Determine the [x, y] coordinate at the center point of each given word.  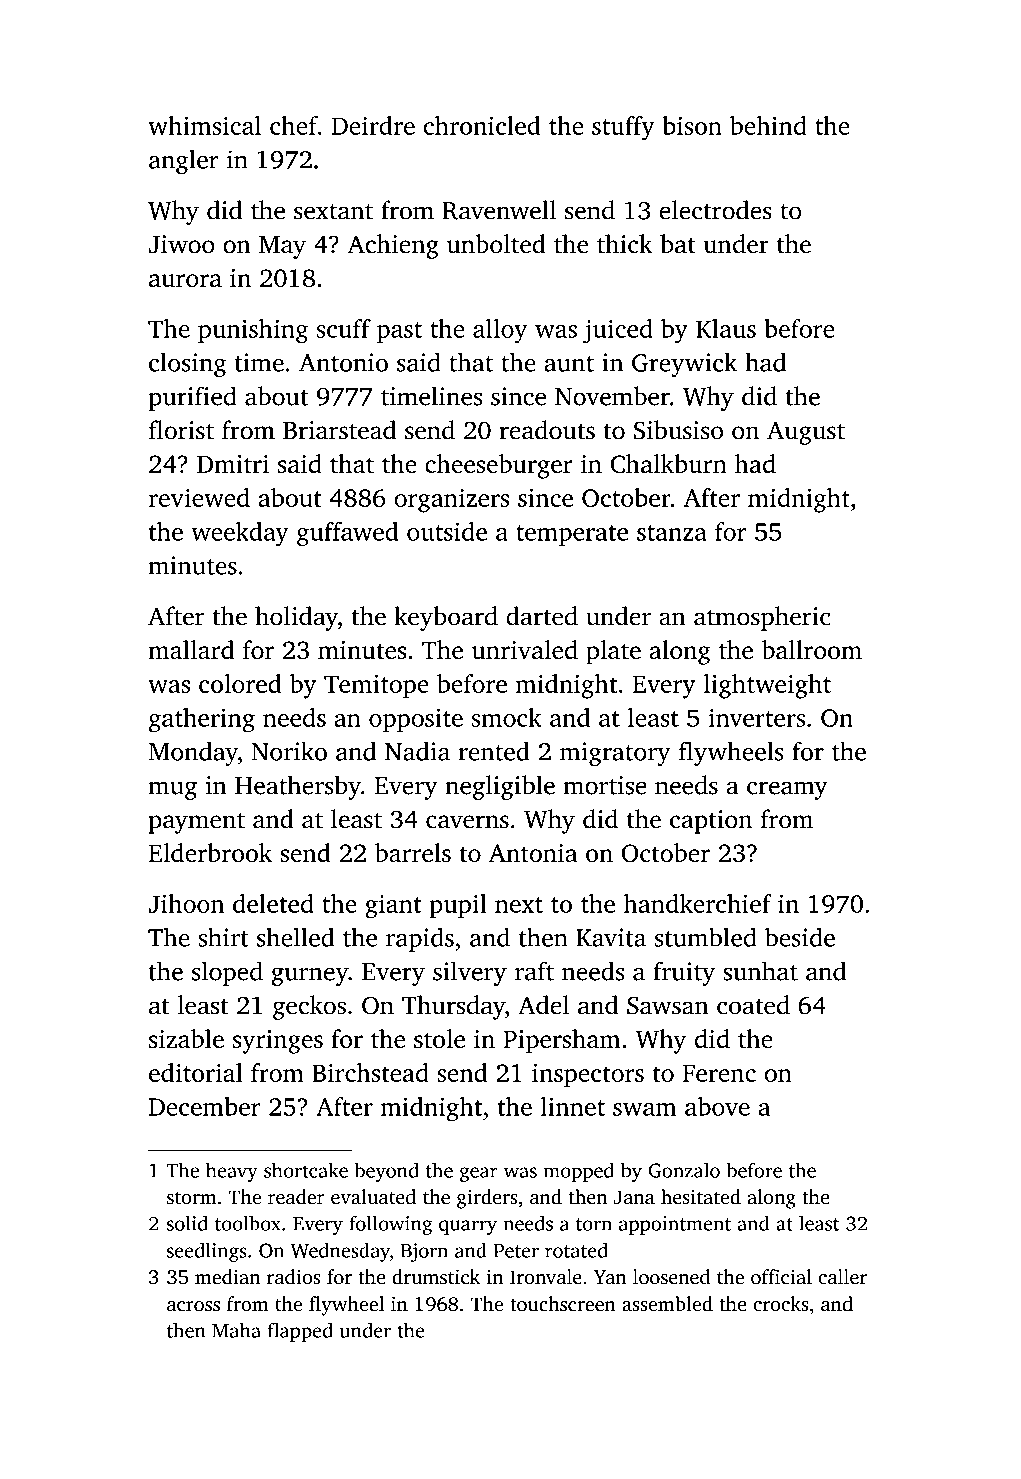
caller [842, 1277]
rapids [420, 939]
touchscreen [563, 1304]
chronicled [482, 125]
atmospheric [762, 618]
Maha [236, 1330]
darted [542, 616]
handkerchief [698, 903]
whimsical [204, 125]
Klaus [726, 328]
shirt [223, 937]
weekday [240, 534]
